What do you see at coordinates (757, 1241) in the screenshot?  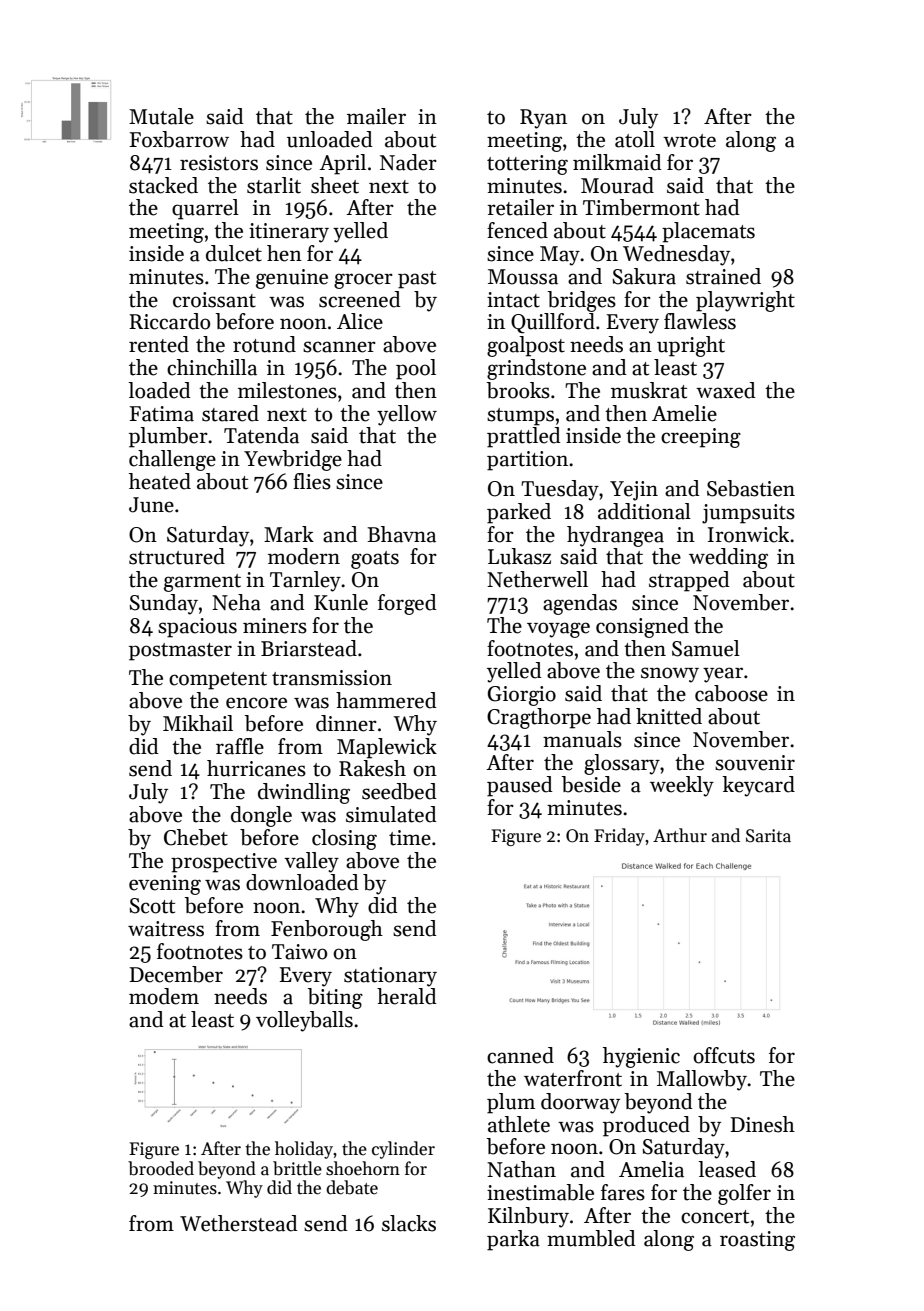 I see `roasting` at bounding box center [757, 1241].
